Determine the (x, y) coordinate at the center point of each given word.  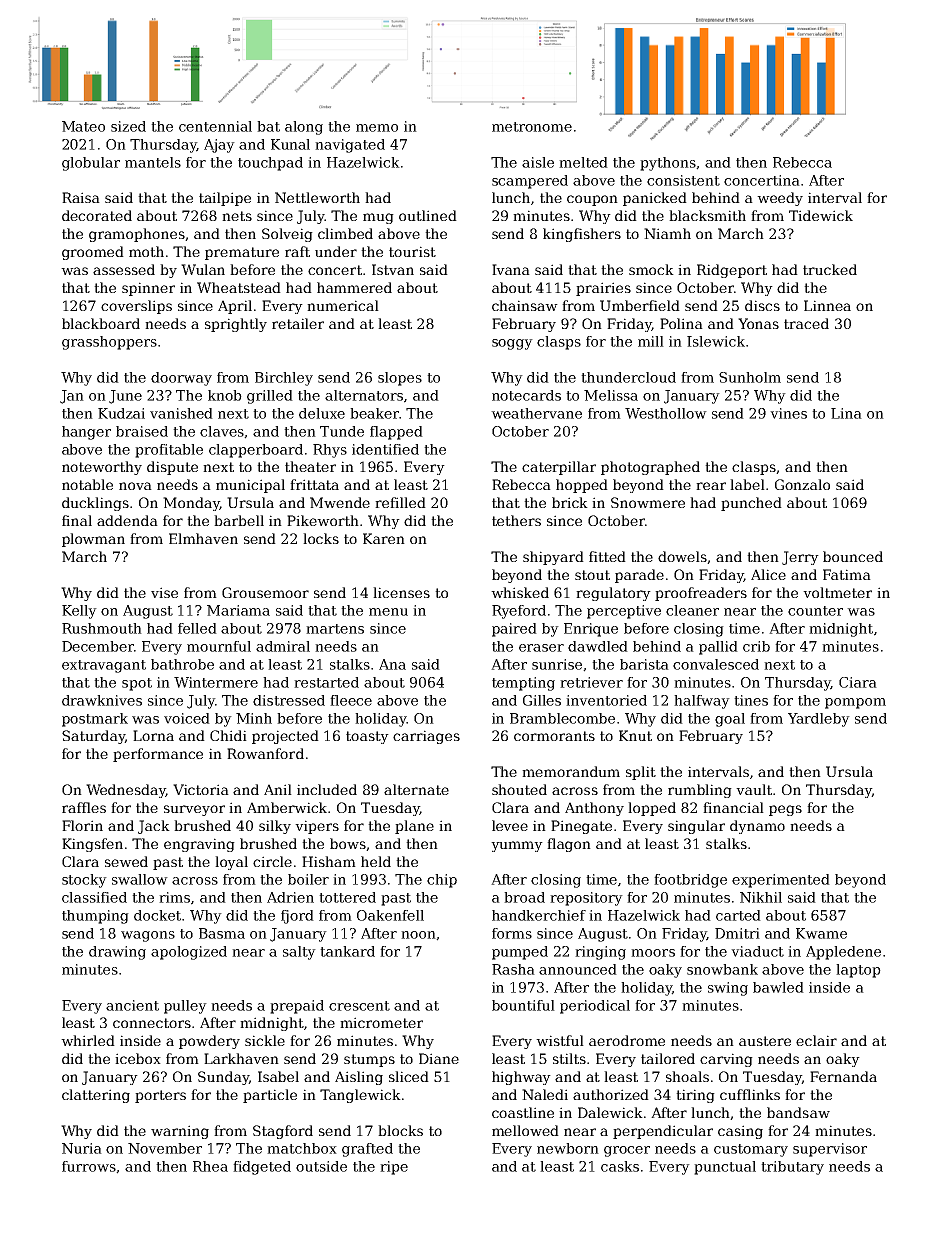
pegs (785, 810)
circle (272, 861)
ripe (394, 1168)
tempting (523, 684)
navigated (350, 146)
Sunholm (750, 377)
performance (158, 755)
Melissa (611, 395)
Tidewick (821, 215)
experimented (781, 881)
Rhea (210, 1166)
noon (418, 935)
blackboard (101, 323)
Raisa (81, 197)
